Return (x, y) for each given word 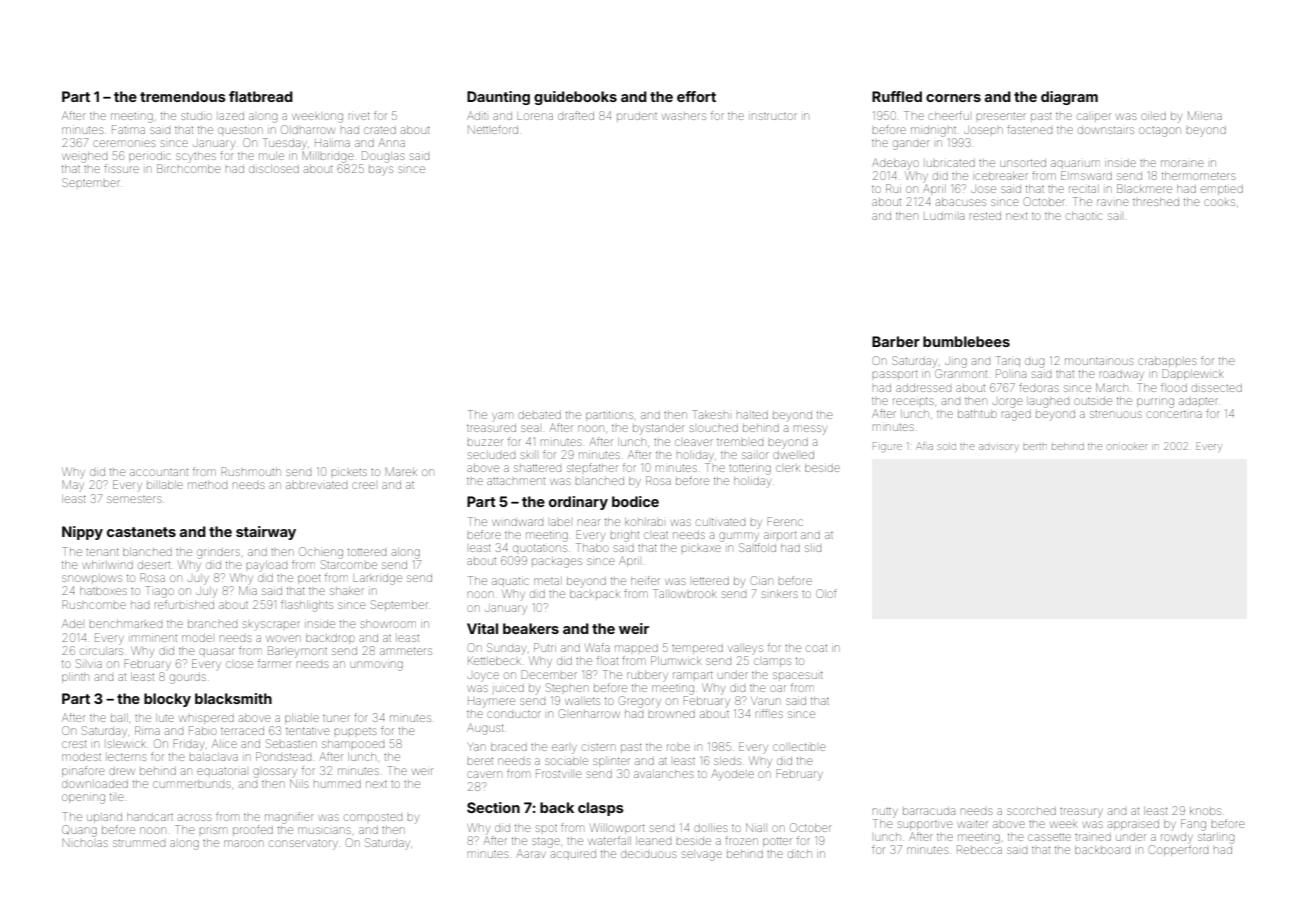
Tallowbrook (685, 593)
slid (813, 548)
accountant (159, 472)
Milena (1205, 115)
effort (696, 96)
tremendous (183, 96)
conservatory (303, 845)
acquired (573, 855)
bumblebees (966, 341)
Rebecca (979, 849)
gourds (188, 678)
